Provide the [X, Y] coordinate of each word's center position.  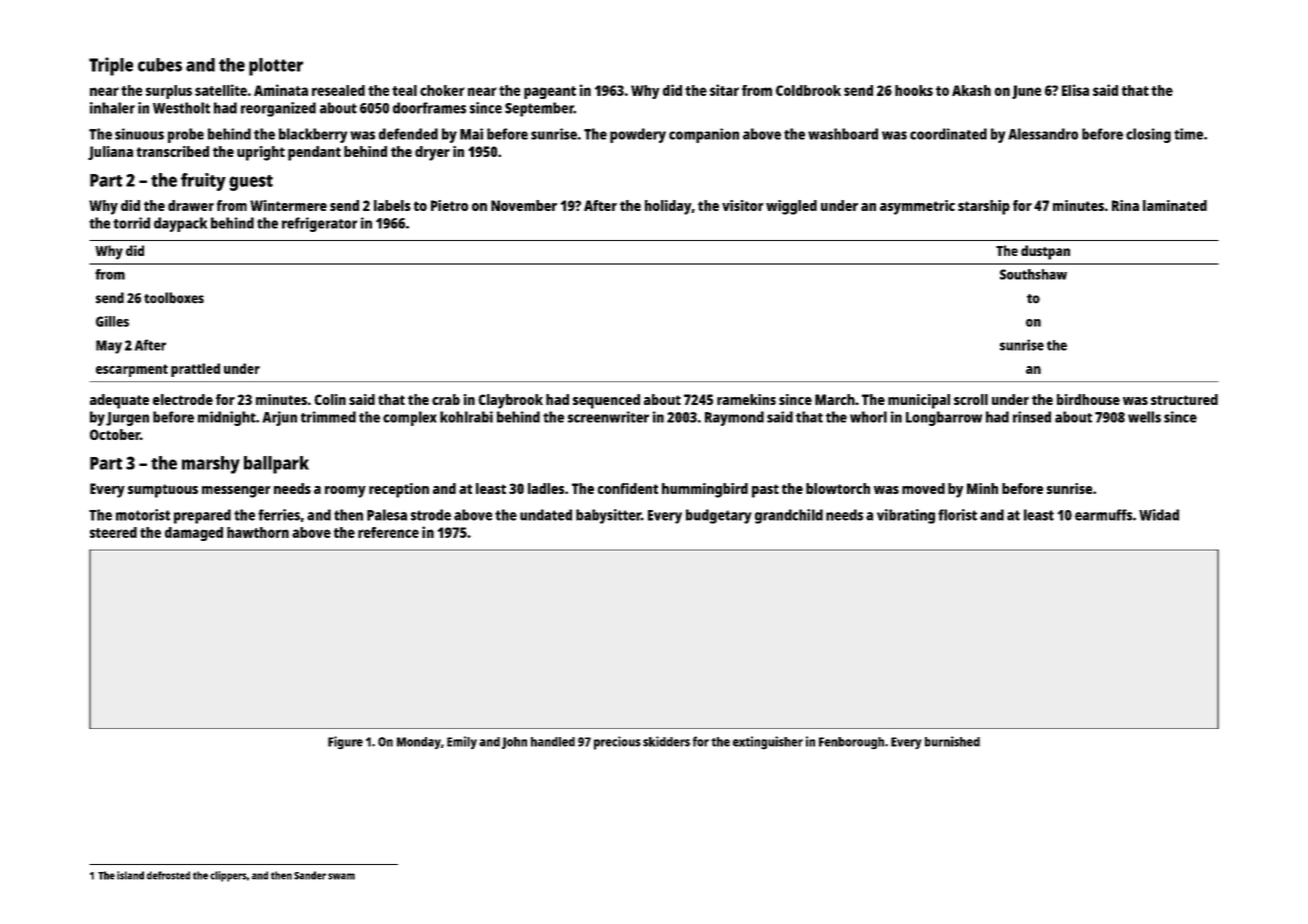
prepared [202, 516]
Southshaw [1033, 274]
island [130, 875]
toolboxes [174, 298]
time [1188, 134]
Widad [1159, 515]
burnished [952, 741]
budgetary [719, 516]
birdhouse [1088, 399]
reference [388, 532]
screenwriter [608, 417]
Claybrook [510, 401]
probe [186, 135]
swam [341, 876]
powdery [638, 135]
